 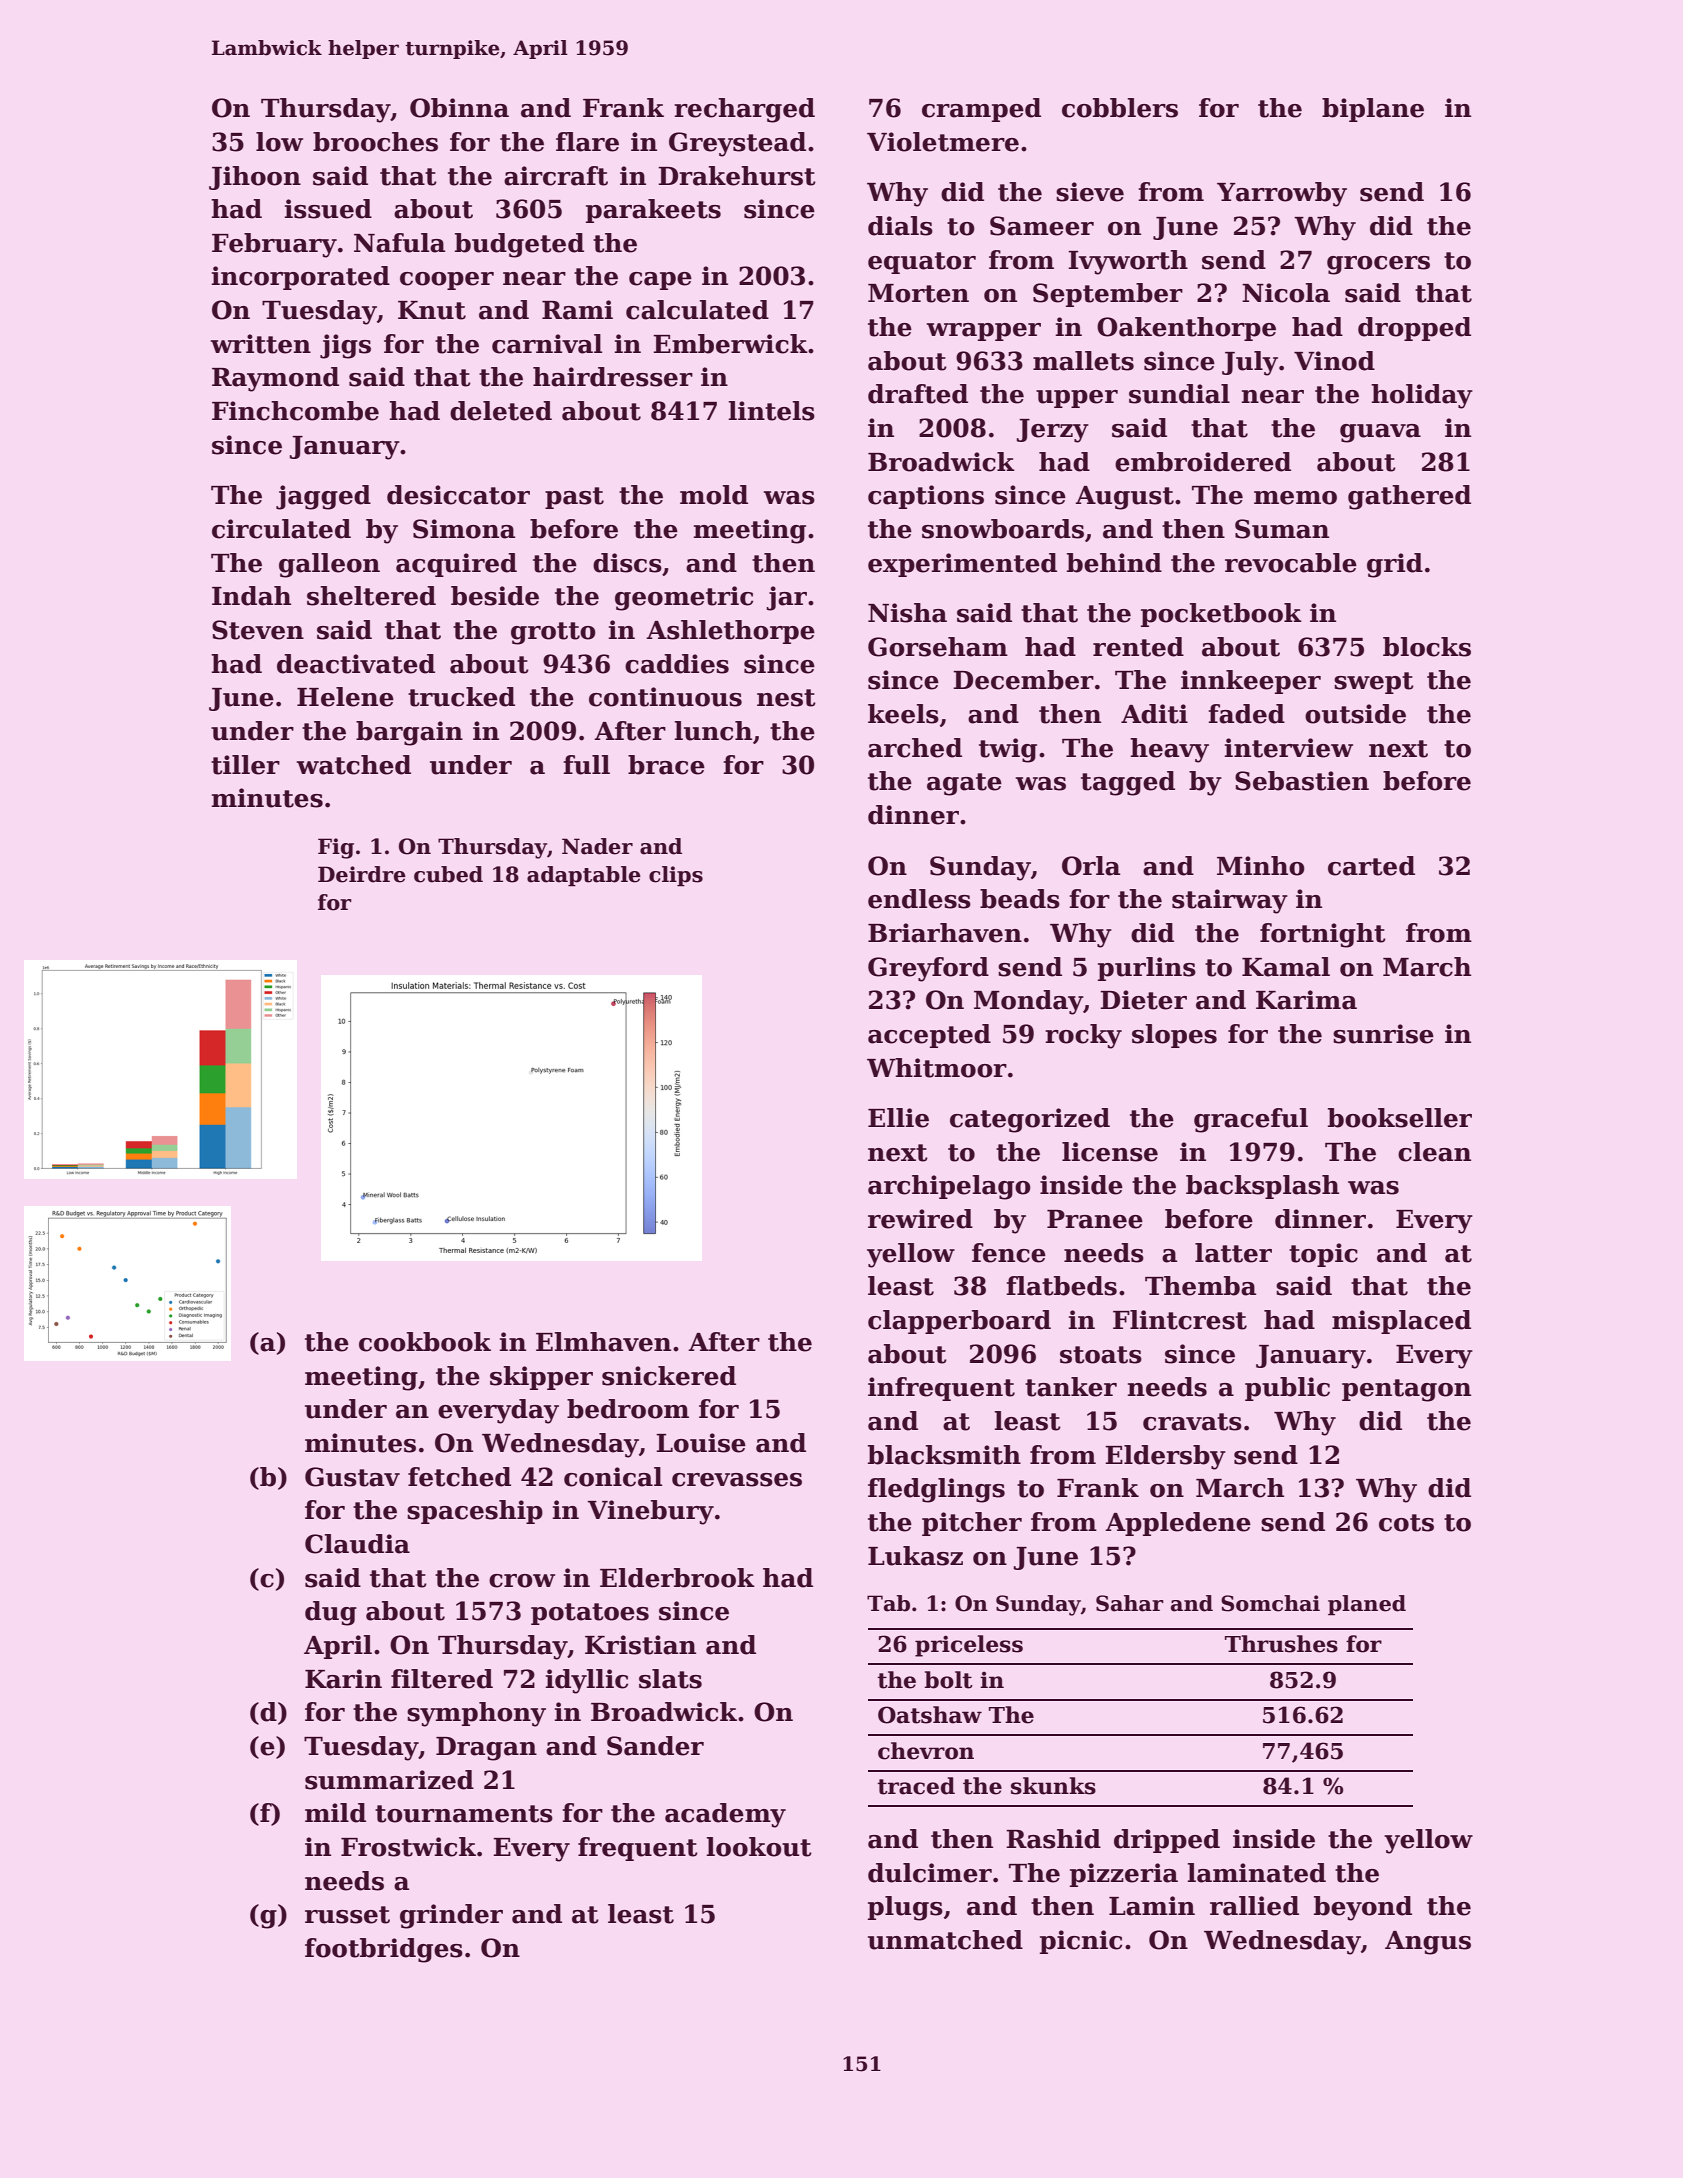 I want to click on Indah, so click(x=251, y=596).
